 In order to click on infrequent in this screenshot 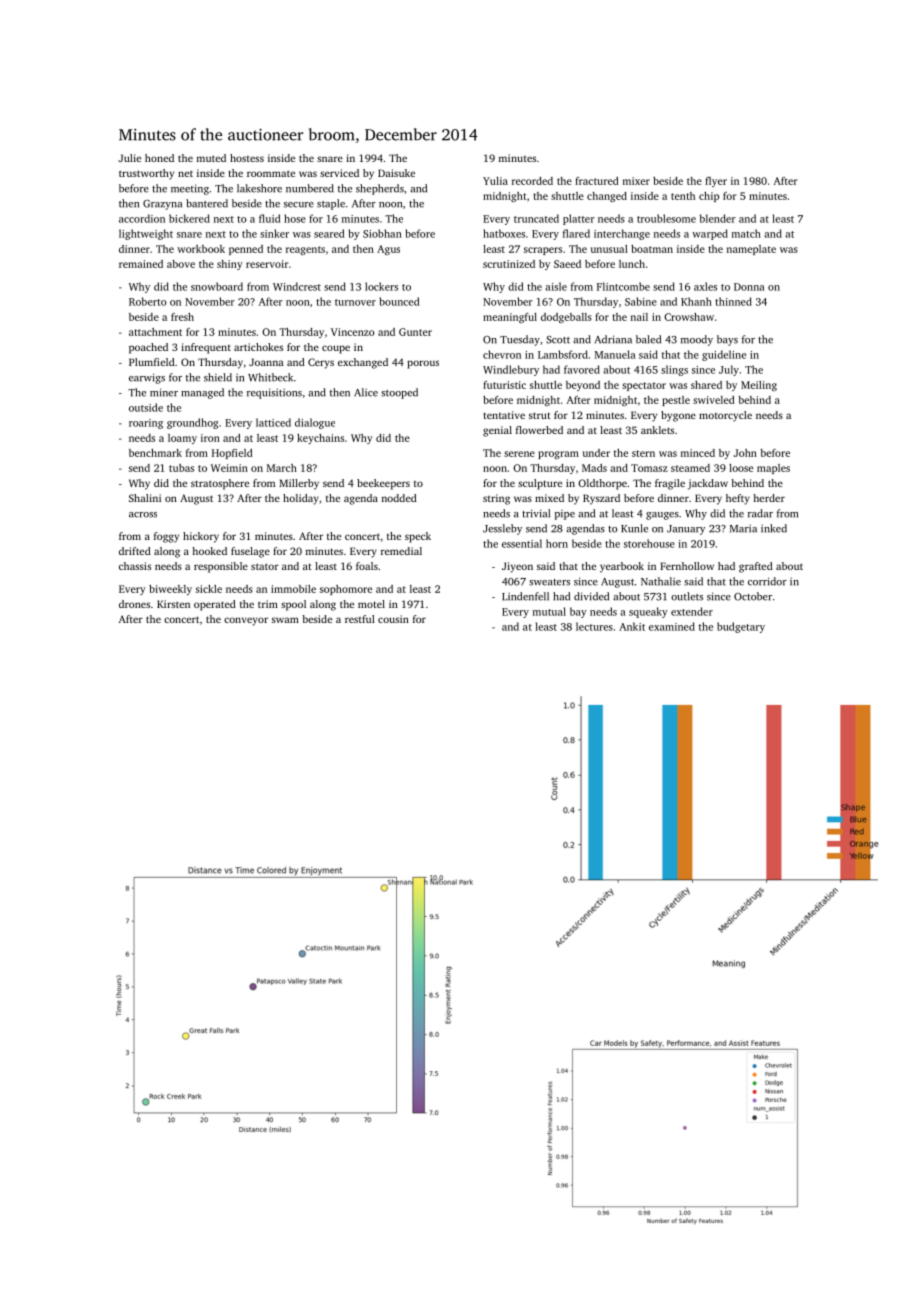, I will do `click(206, 348)`.
